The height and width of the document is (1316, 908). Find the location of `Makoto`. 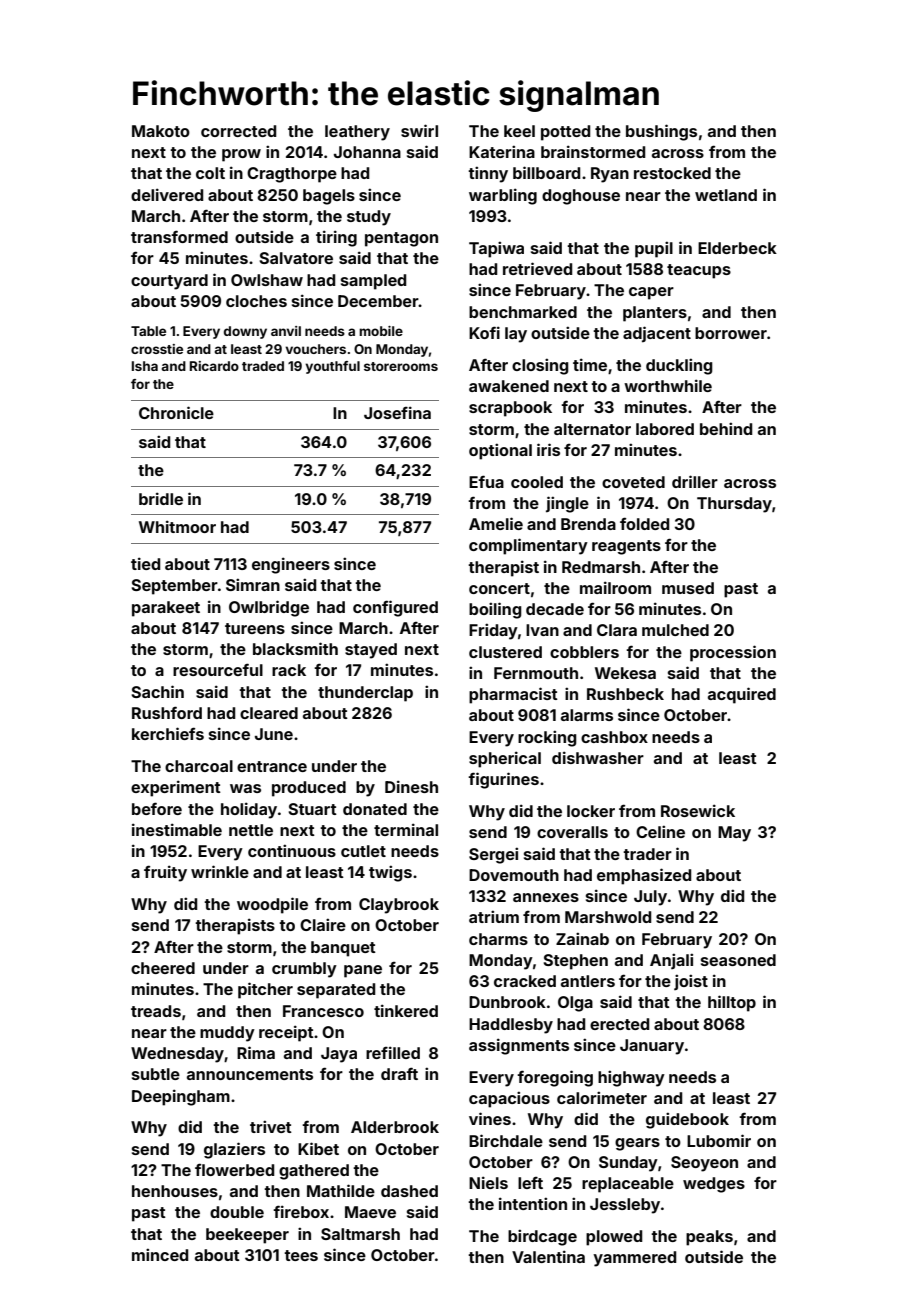

Makoto is located at coordinates (161, 131).
